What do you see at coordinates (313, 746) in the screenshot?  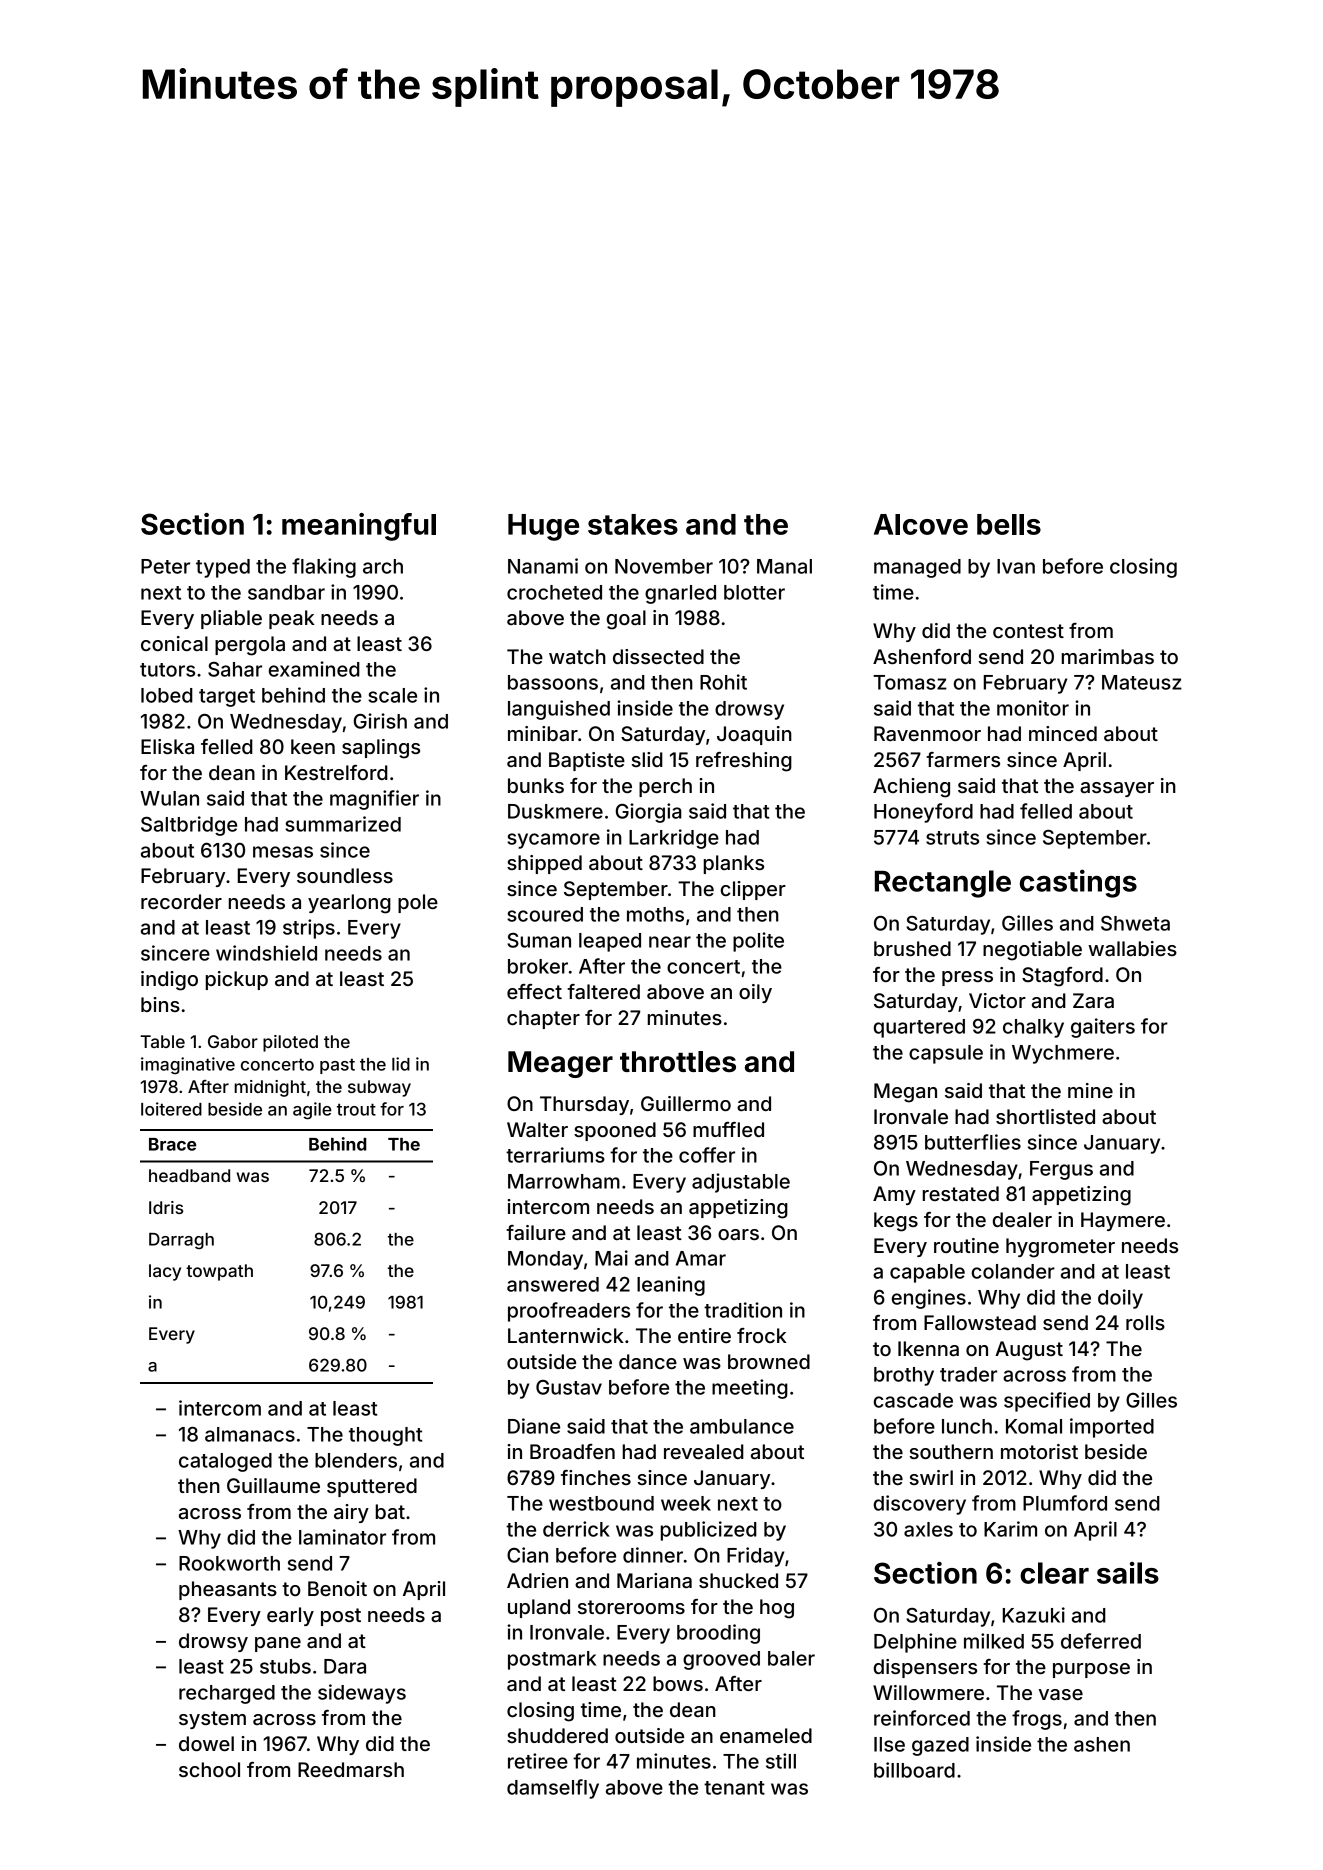 I see `keen` at bounding box center [313, 746].
